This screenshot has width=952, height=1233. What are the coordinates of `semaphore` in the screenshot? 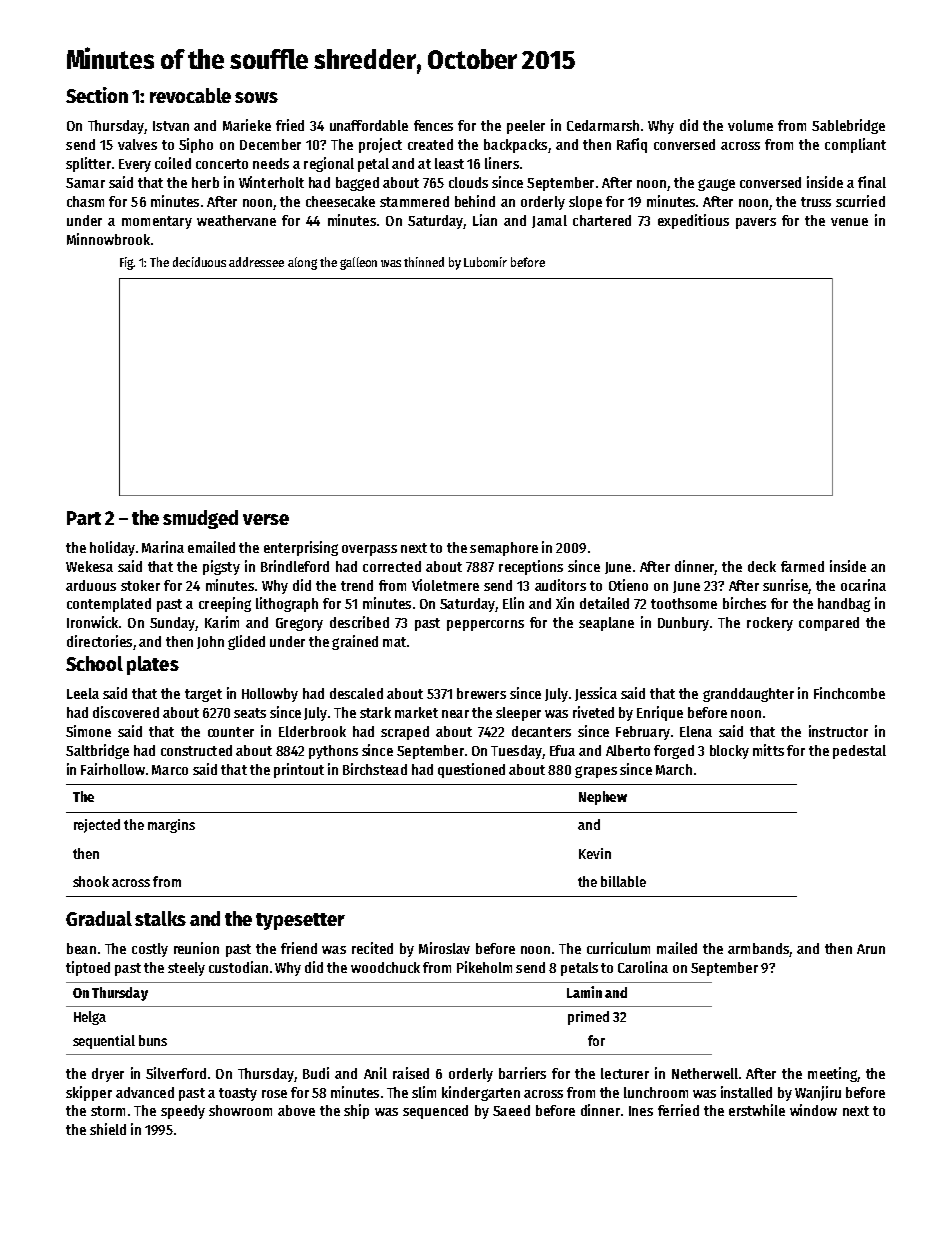 It's located at (504, 549).
